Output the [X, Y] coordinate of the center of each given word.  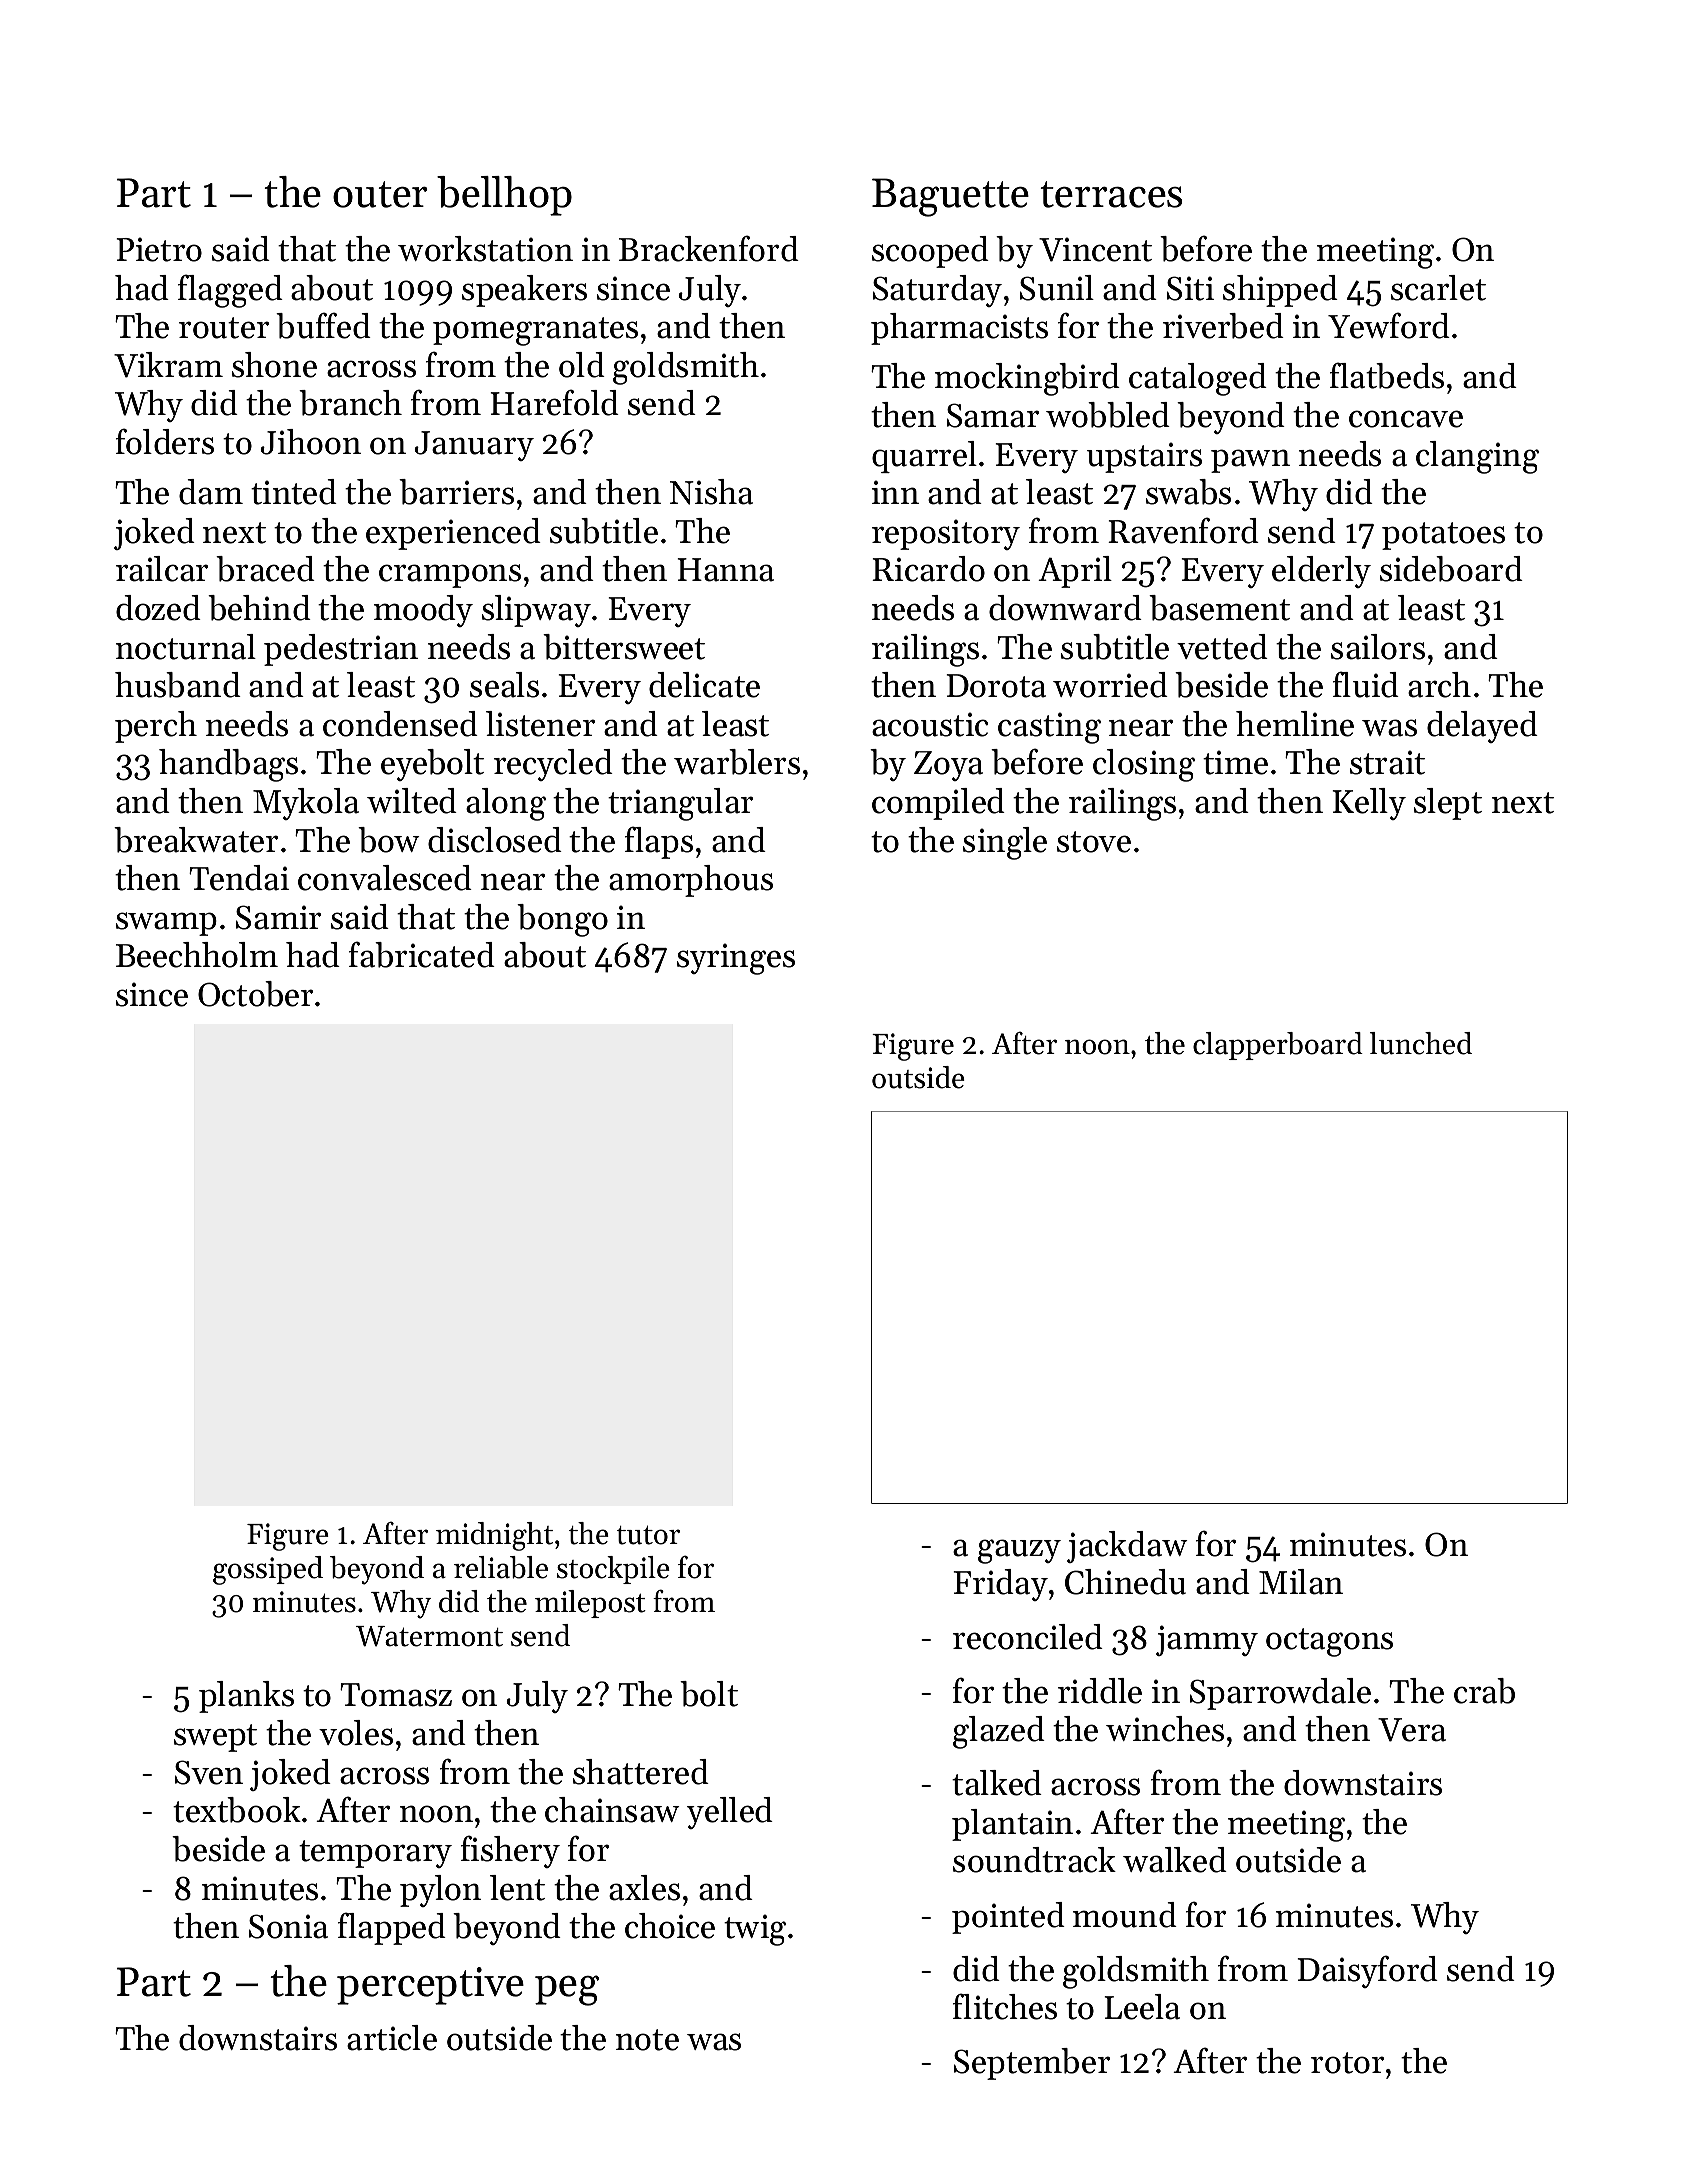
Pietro [159, 249]
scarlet [1438, 288]
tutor [648, 1535]
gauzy [1019, 1551]
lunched [1421, 1043]
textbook [237, 1810]
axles [644, 1888]
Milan [1301, 1582]
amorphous [691, 881]
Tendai [239, 878]
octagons [1329, 1642]
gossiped [268, 1570]
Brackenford [709, 248]
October [255, 994]
